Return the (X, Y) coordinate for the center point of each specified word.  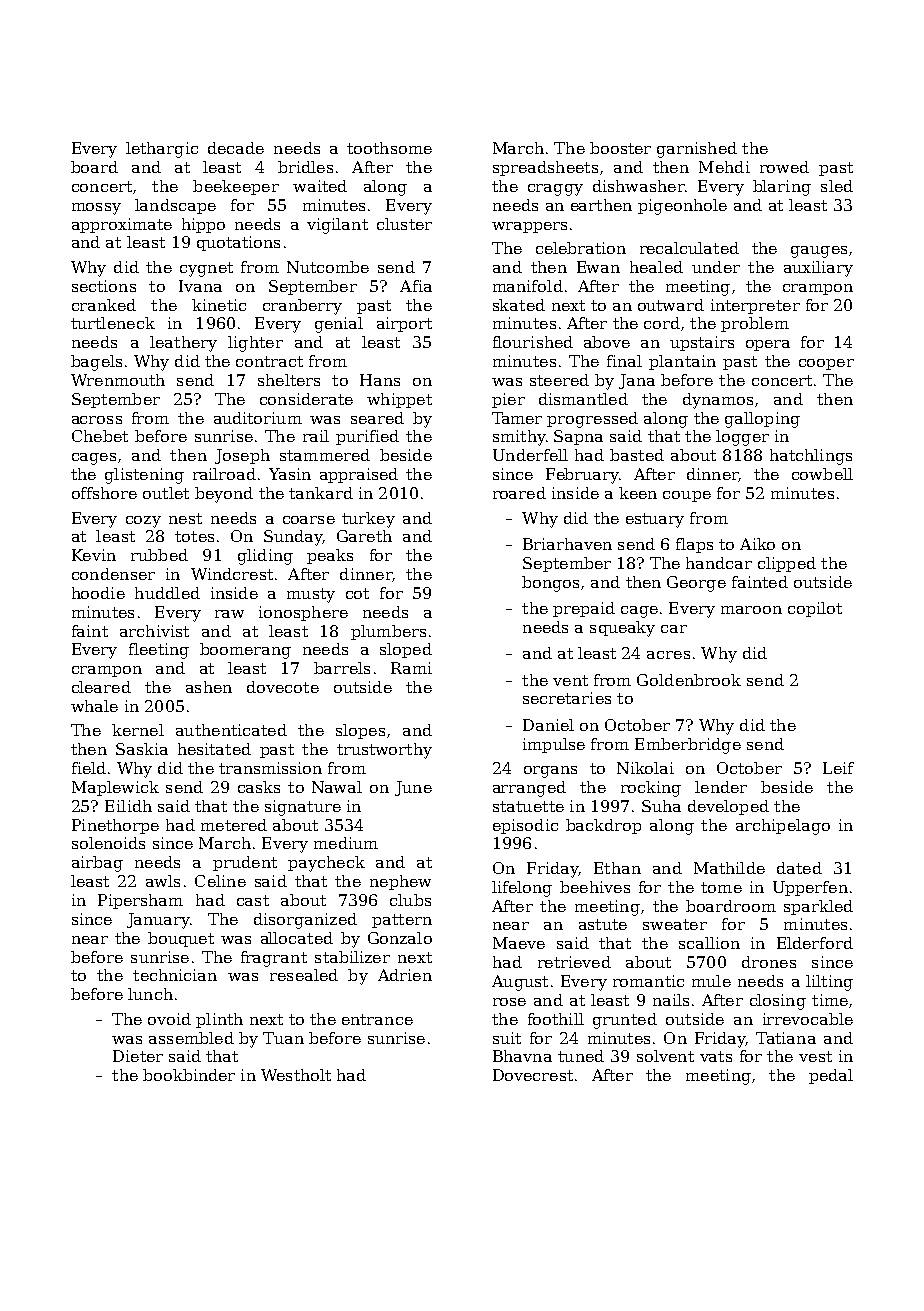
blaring (782, 188)
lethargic (162, 150)
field (89, 768)
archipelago (783, 827)
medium (346, 843)
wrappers (529, 227)
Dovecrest (533, 1075)
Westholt (296, 1075)
